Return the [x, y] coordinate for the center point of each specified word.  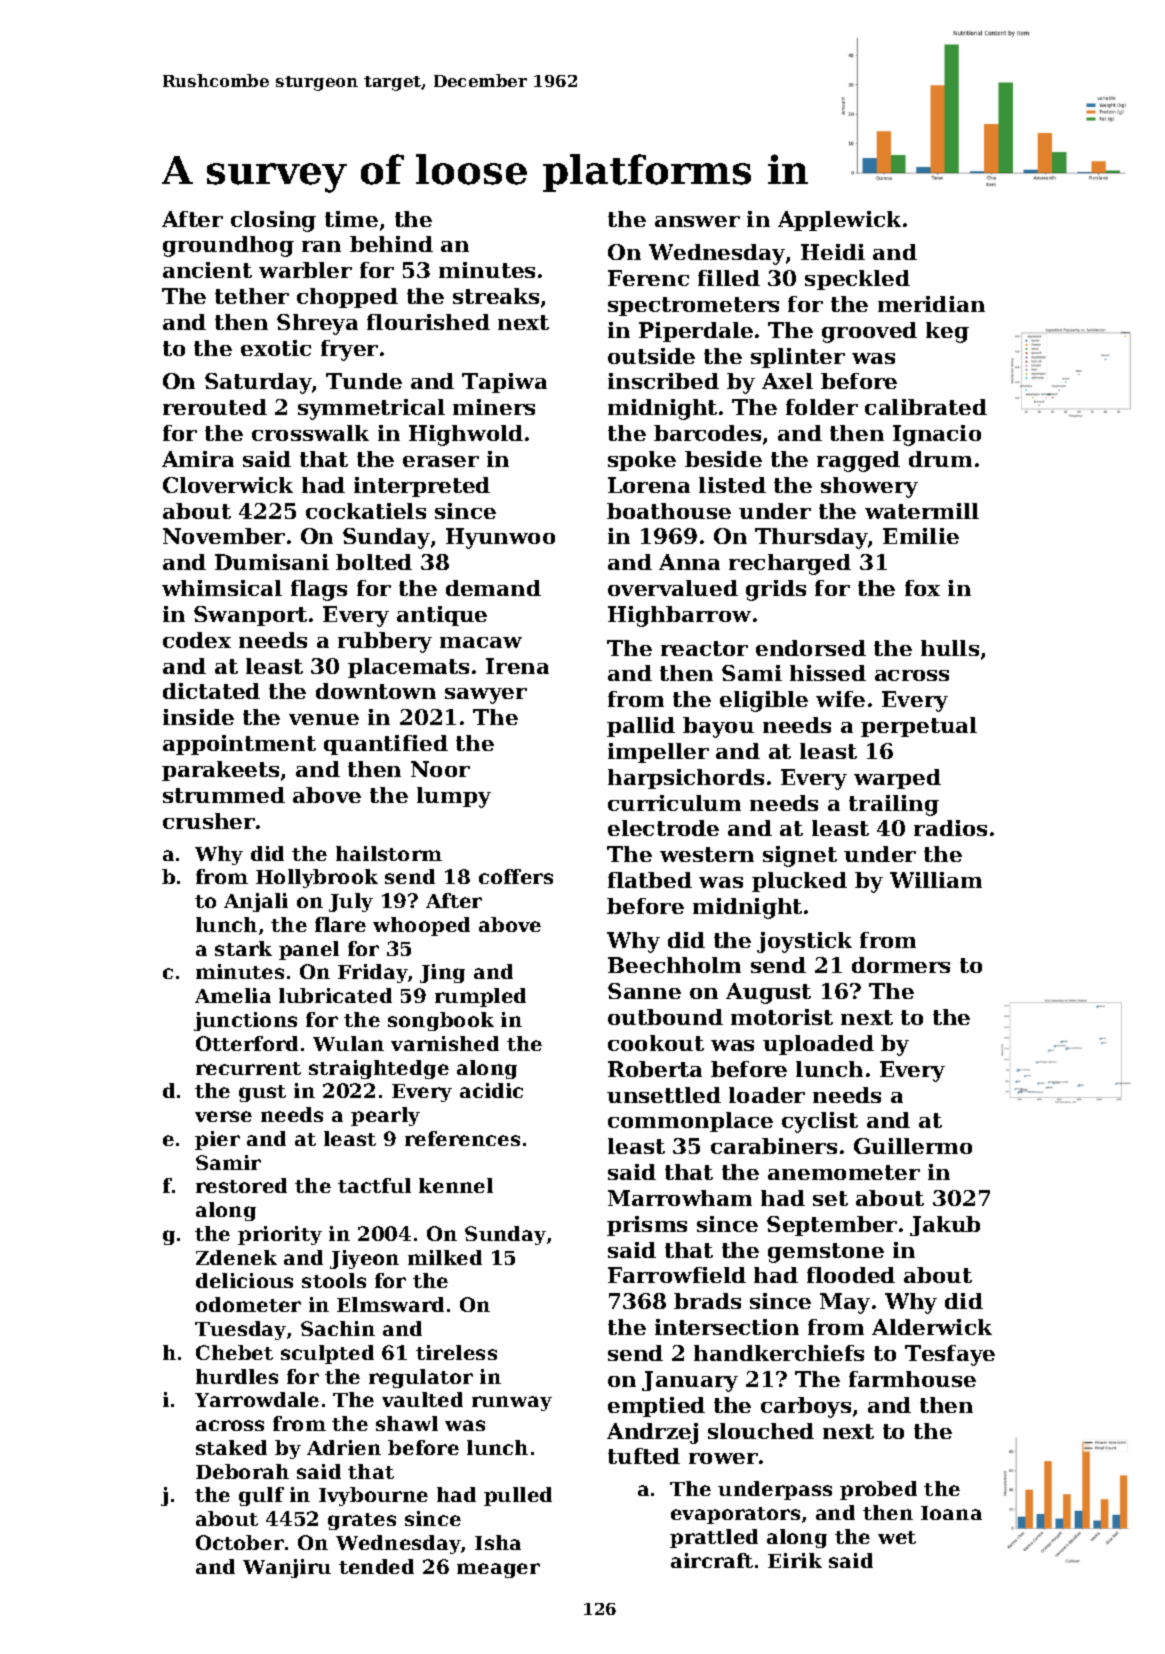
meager [498, 1570]
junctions [245, 1021]
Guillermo [913, 1146]
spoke [642, 461]
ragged [858, 461]
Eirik [795, 1560]
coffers [516, 876]
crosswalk [310, 433]
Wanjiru [287, 1568]
